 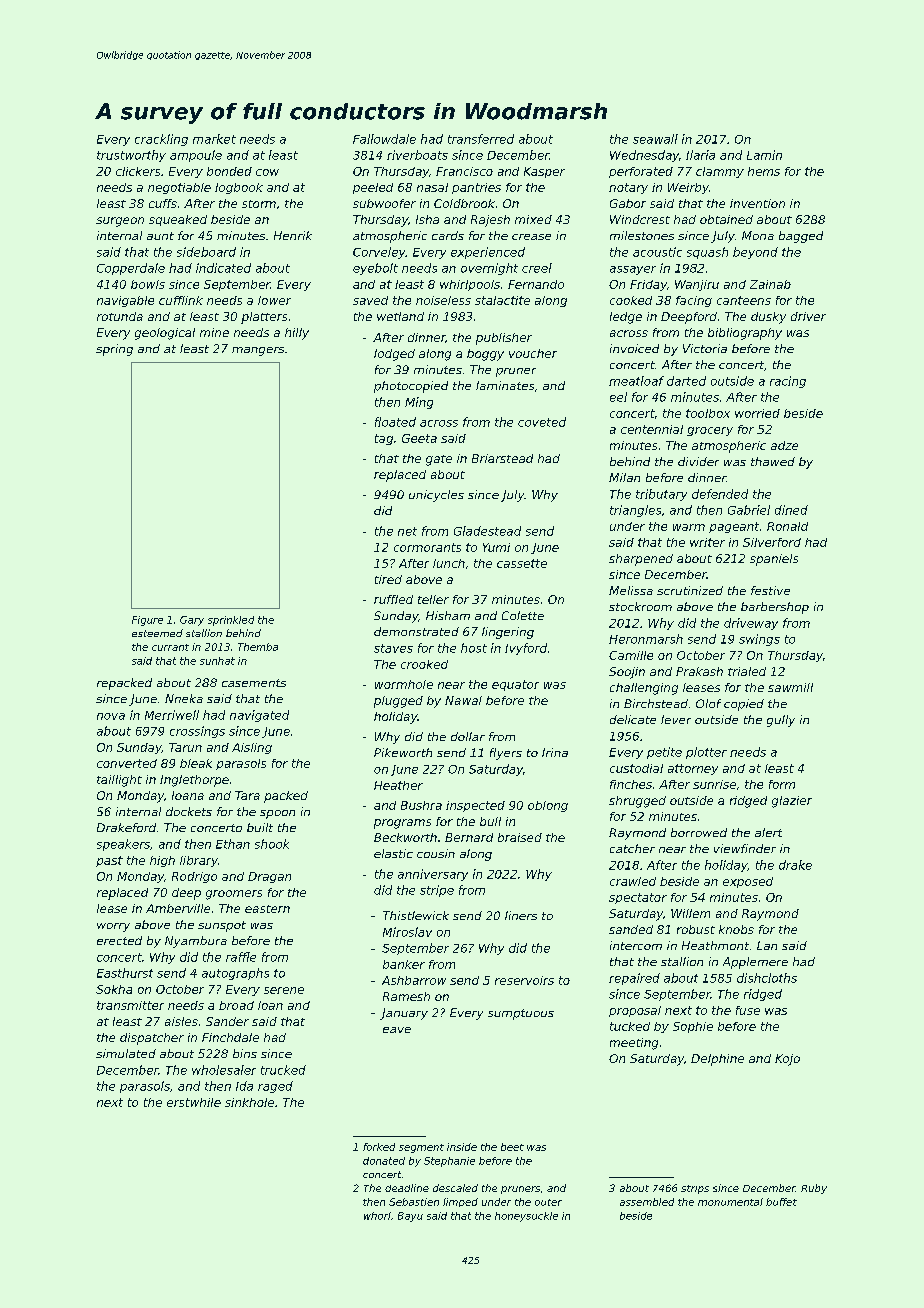 What do you see at coordinates (297, 334) in the screenshot?
I see `hilly` at bounding box center [297, 334].
